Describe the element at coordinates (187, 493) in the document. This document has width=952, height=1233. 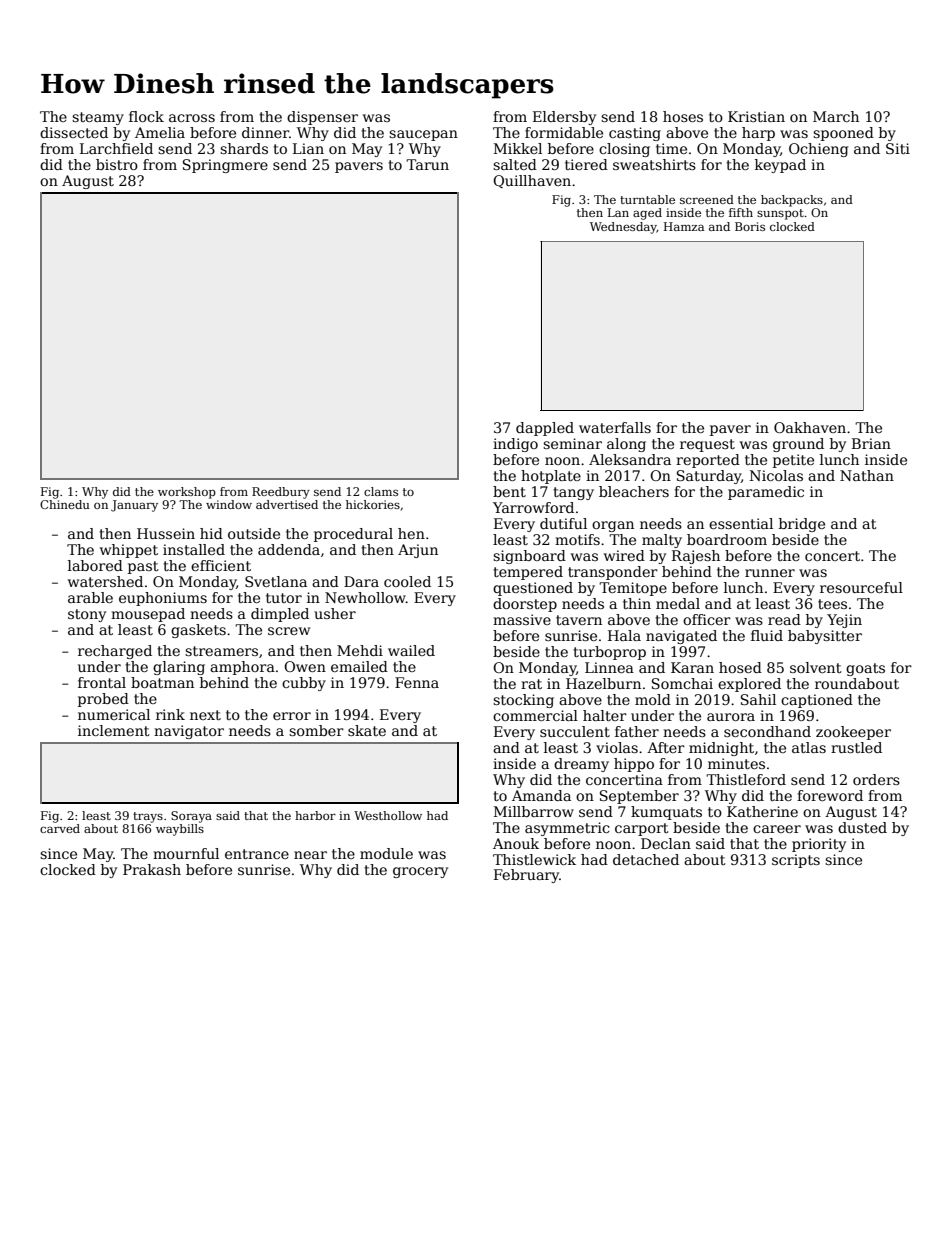
I see `workshop` at that location.
